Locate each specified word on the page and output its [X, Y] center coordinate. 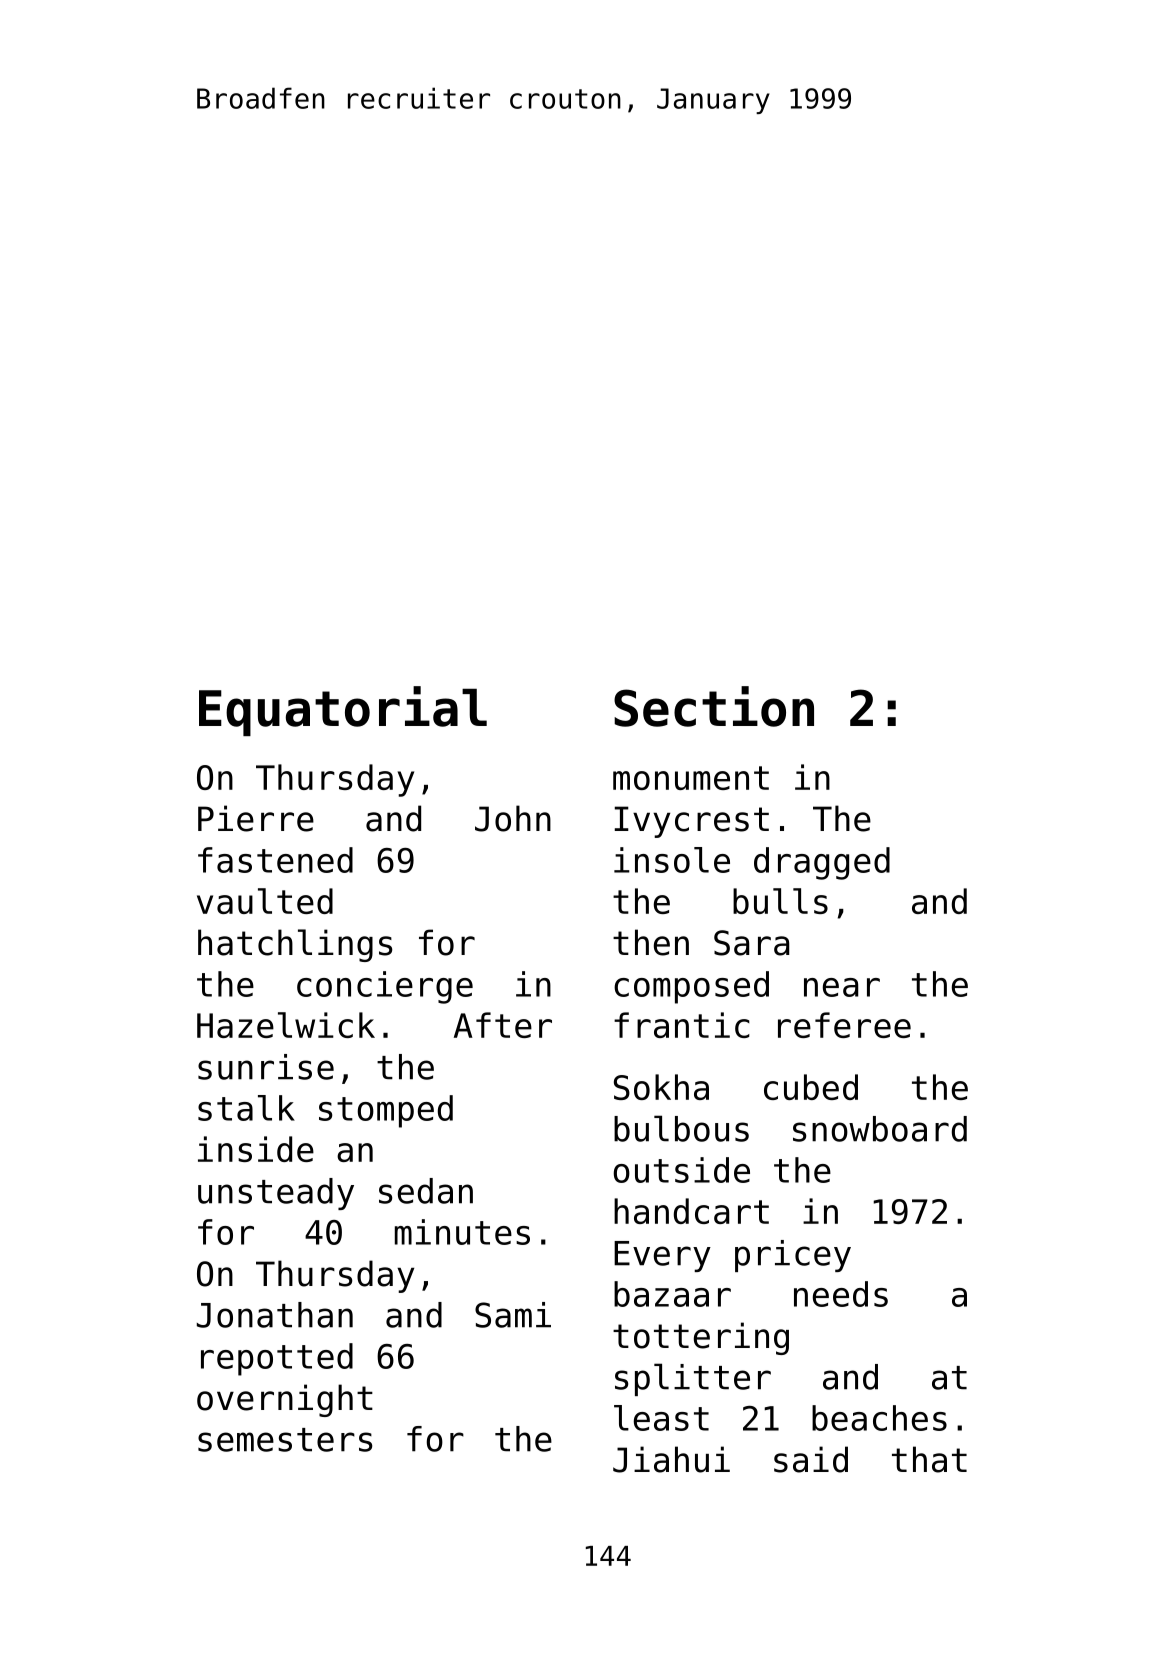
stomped [386, 1111]
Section [714, 706]
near [842, 987]
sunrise [266, 1067]
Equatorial [343, 711]
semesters [285, 1440]
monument [691, 778]
